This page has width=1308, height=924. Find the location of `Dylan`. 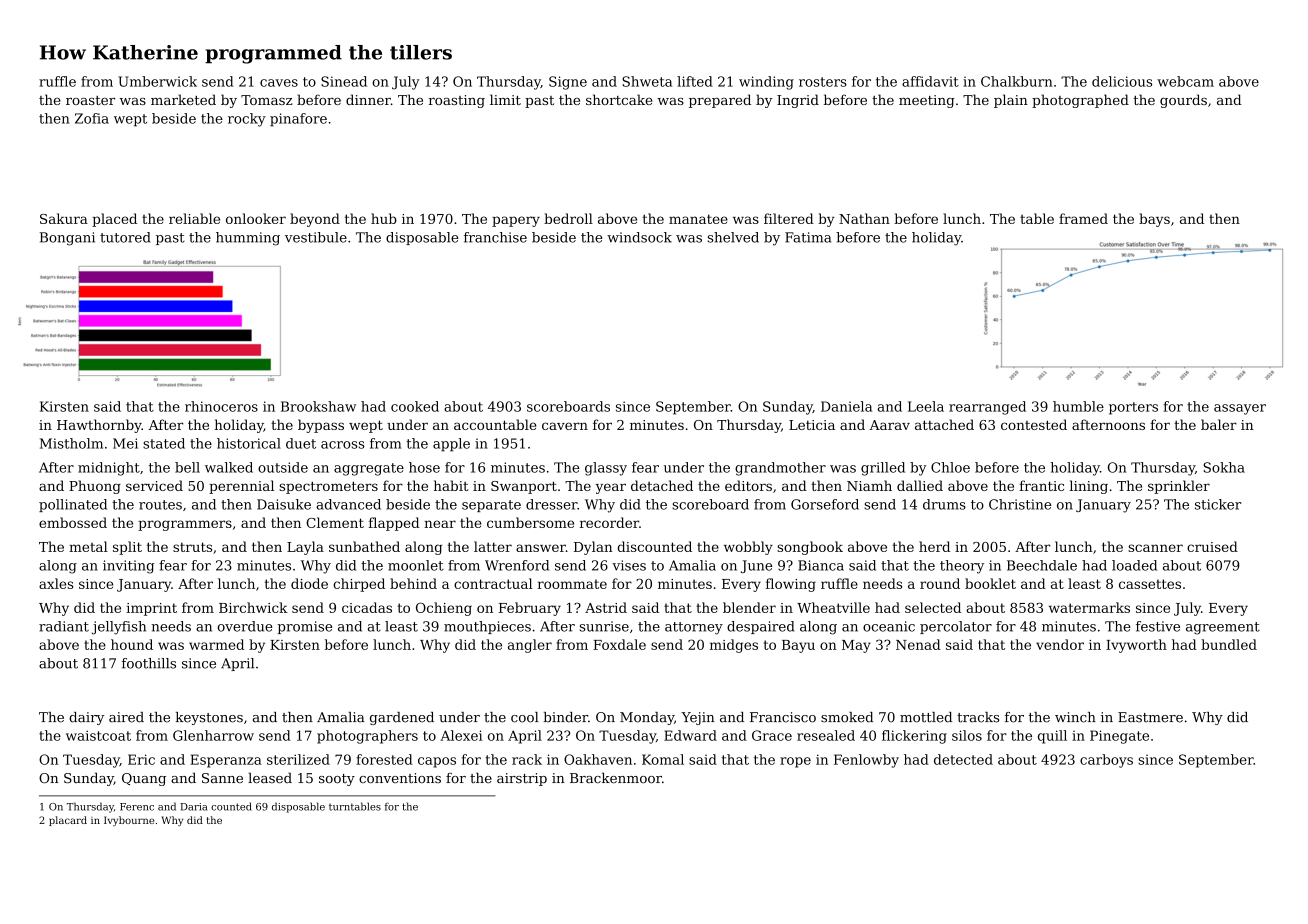

Dylan is located at coordinates (593, 548).
